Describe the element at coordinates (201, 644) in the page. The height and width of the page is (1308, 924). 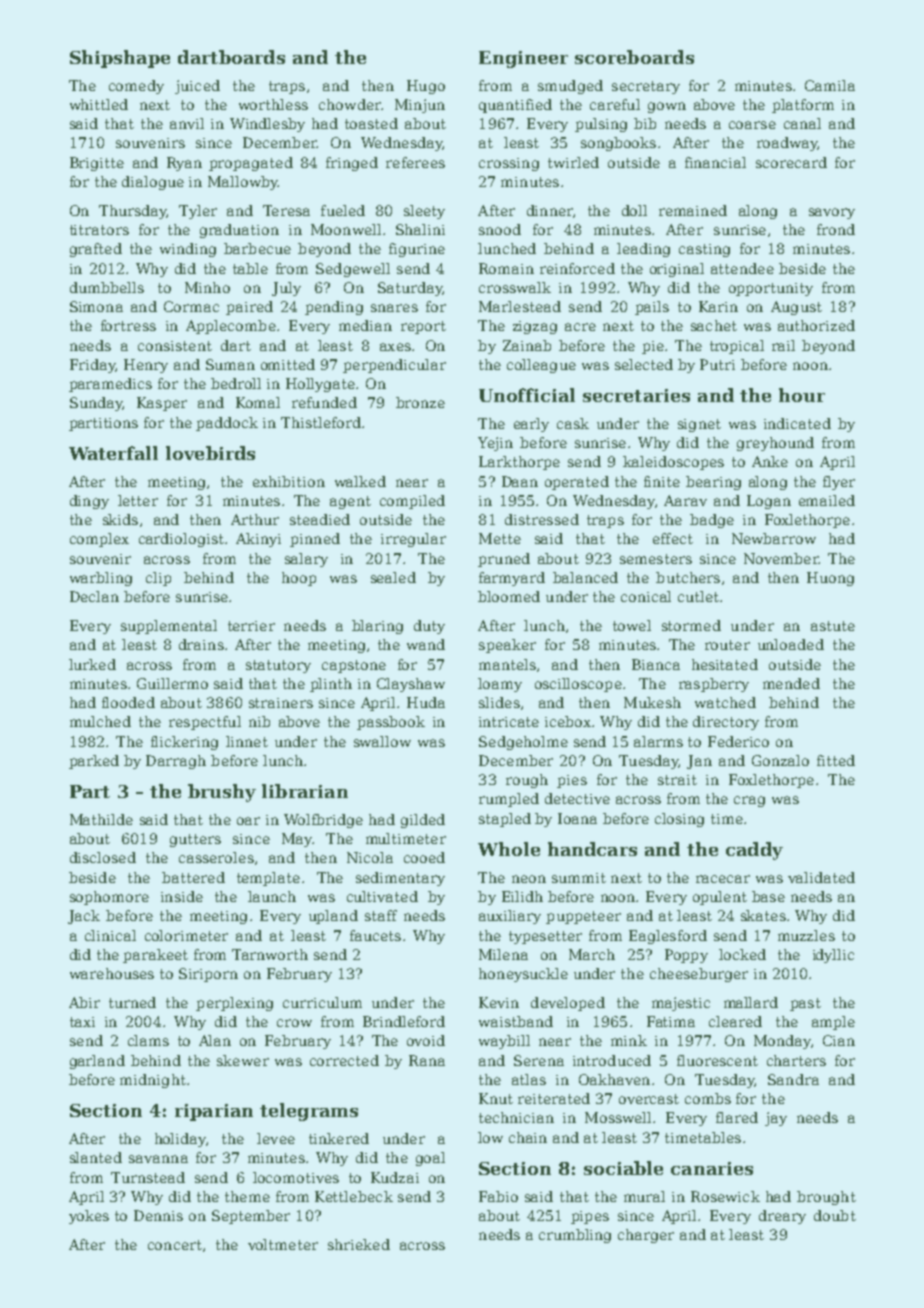
I see `drains` at that location.
